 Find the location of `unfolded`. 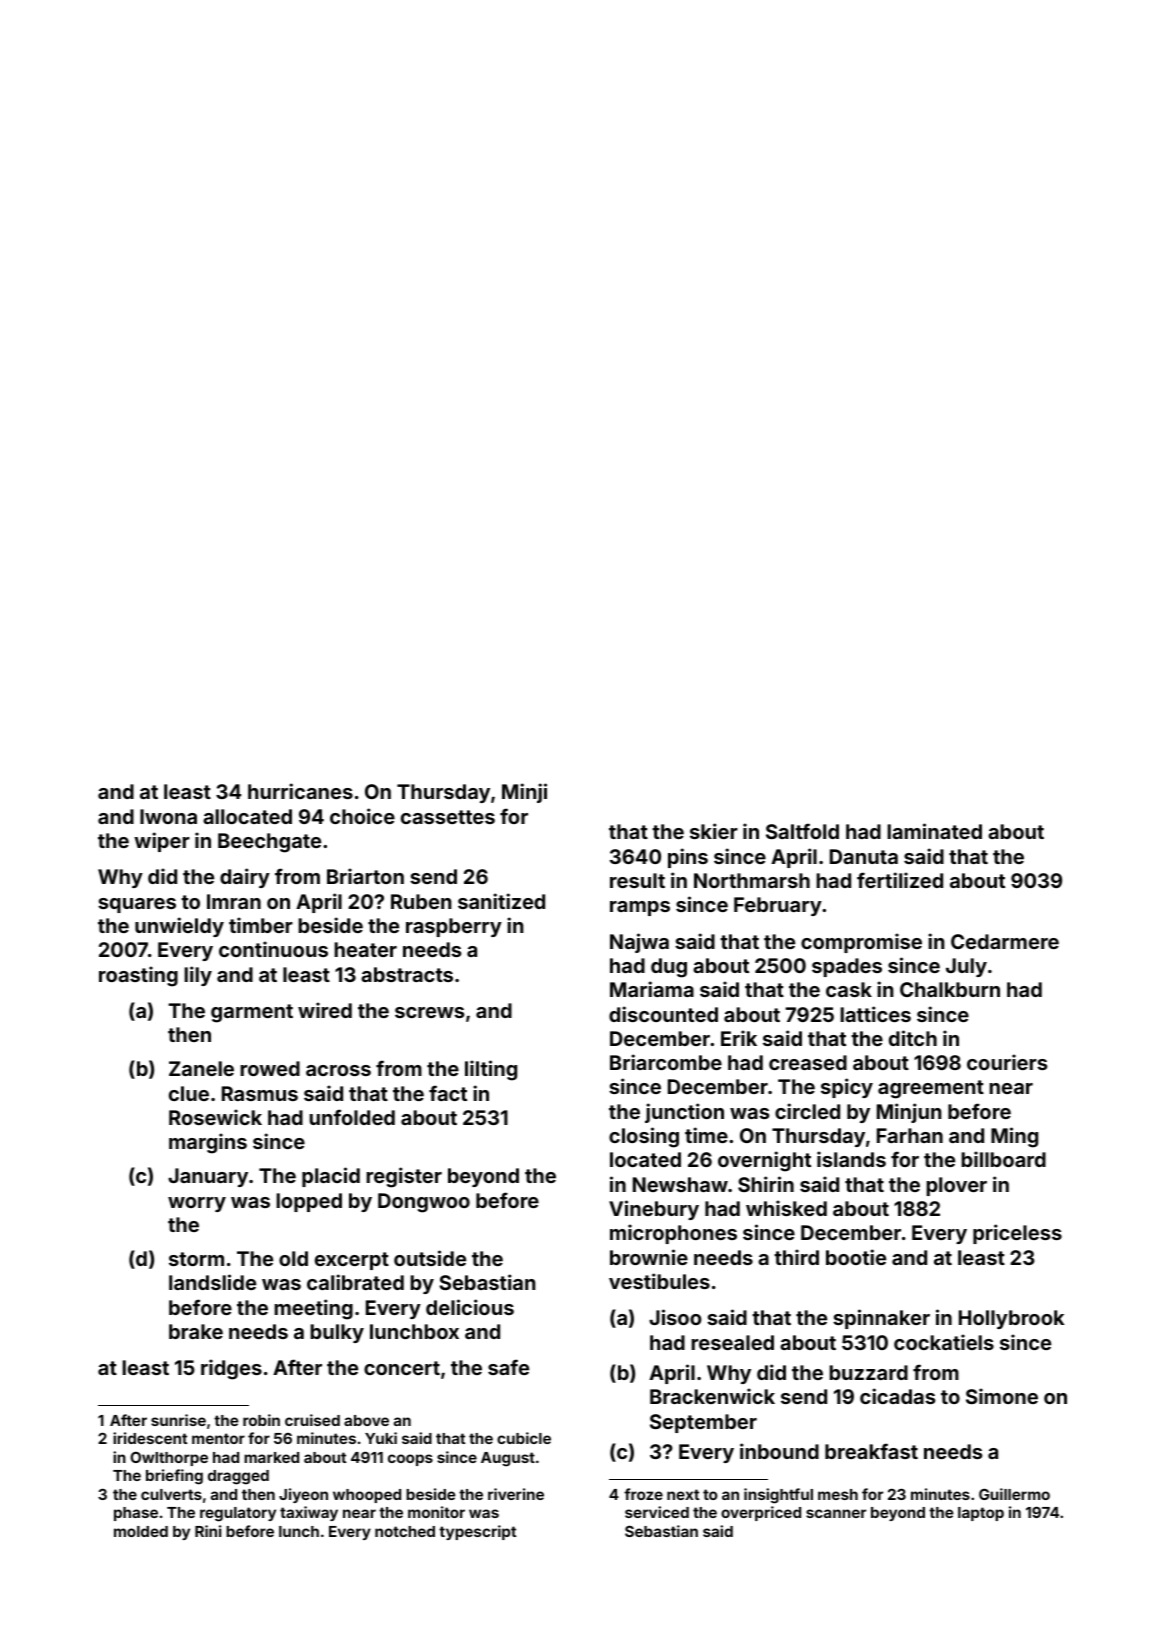

unfolded is located at coordinates (352, 1117).
